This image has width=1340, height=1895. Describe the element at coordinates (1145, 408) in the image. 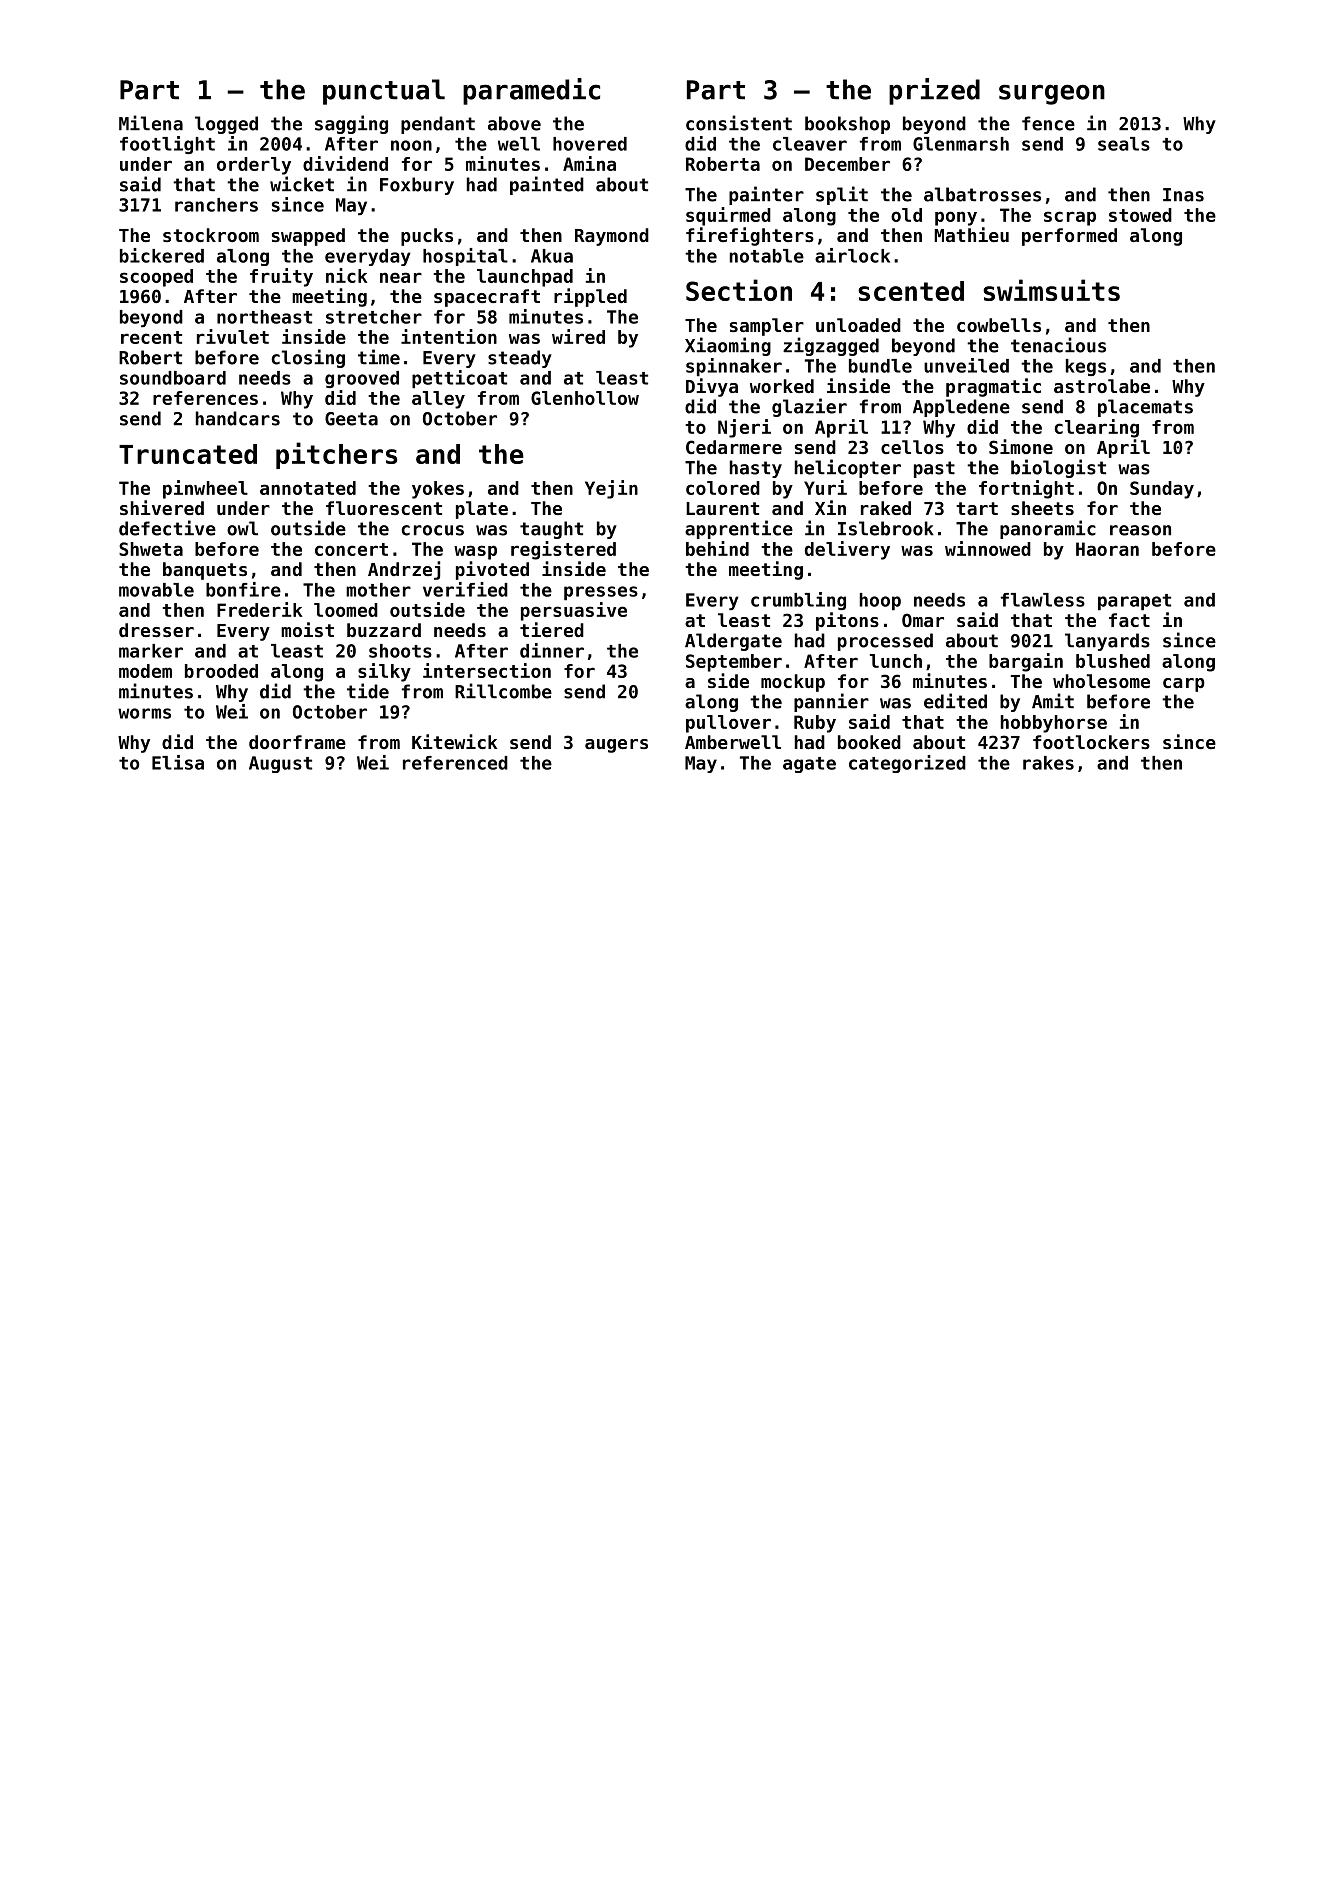

I see `placemats` at that location.
